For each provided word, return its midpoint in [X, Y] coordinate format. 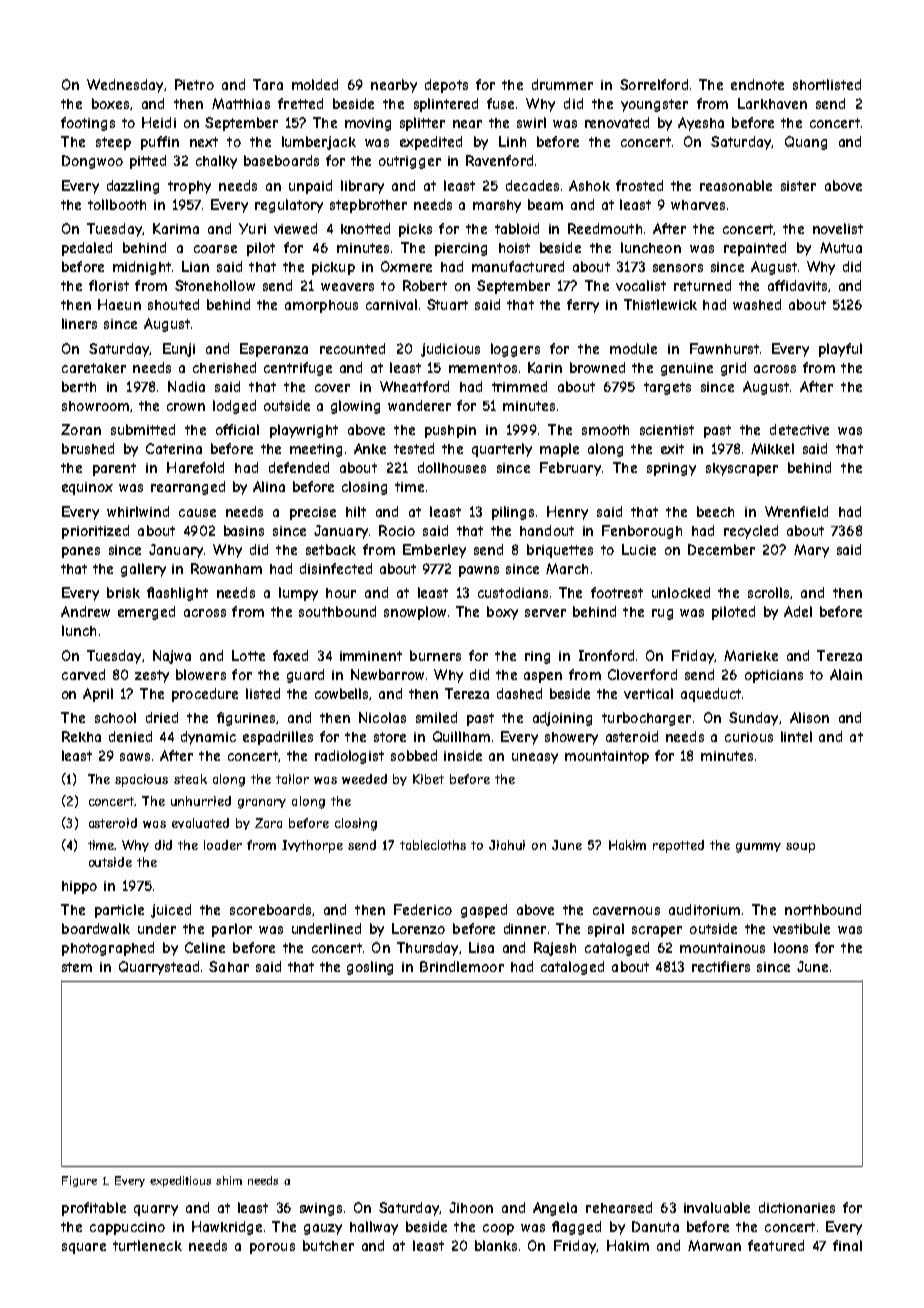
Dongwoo [92, 162]
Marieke [751, 655]
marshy [497, 206]
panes [81, 552]
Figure [79, 1181]
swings [321, 1209]
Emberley [434, 551]
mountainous [722, 948]
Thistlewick [660, 304]
